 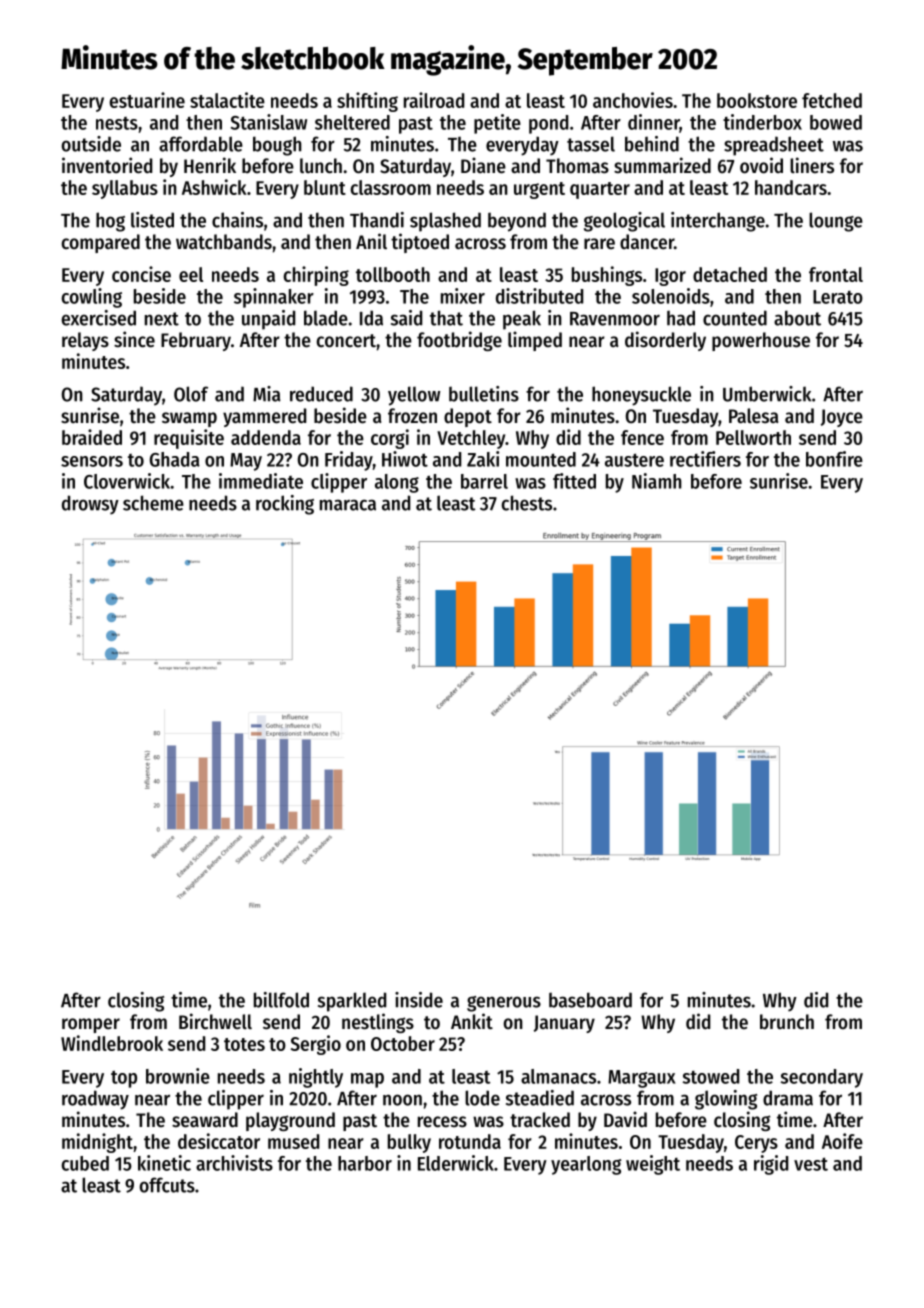 I want to click on brunch, so click(x=787, y=1022).
